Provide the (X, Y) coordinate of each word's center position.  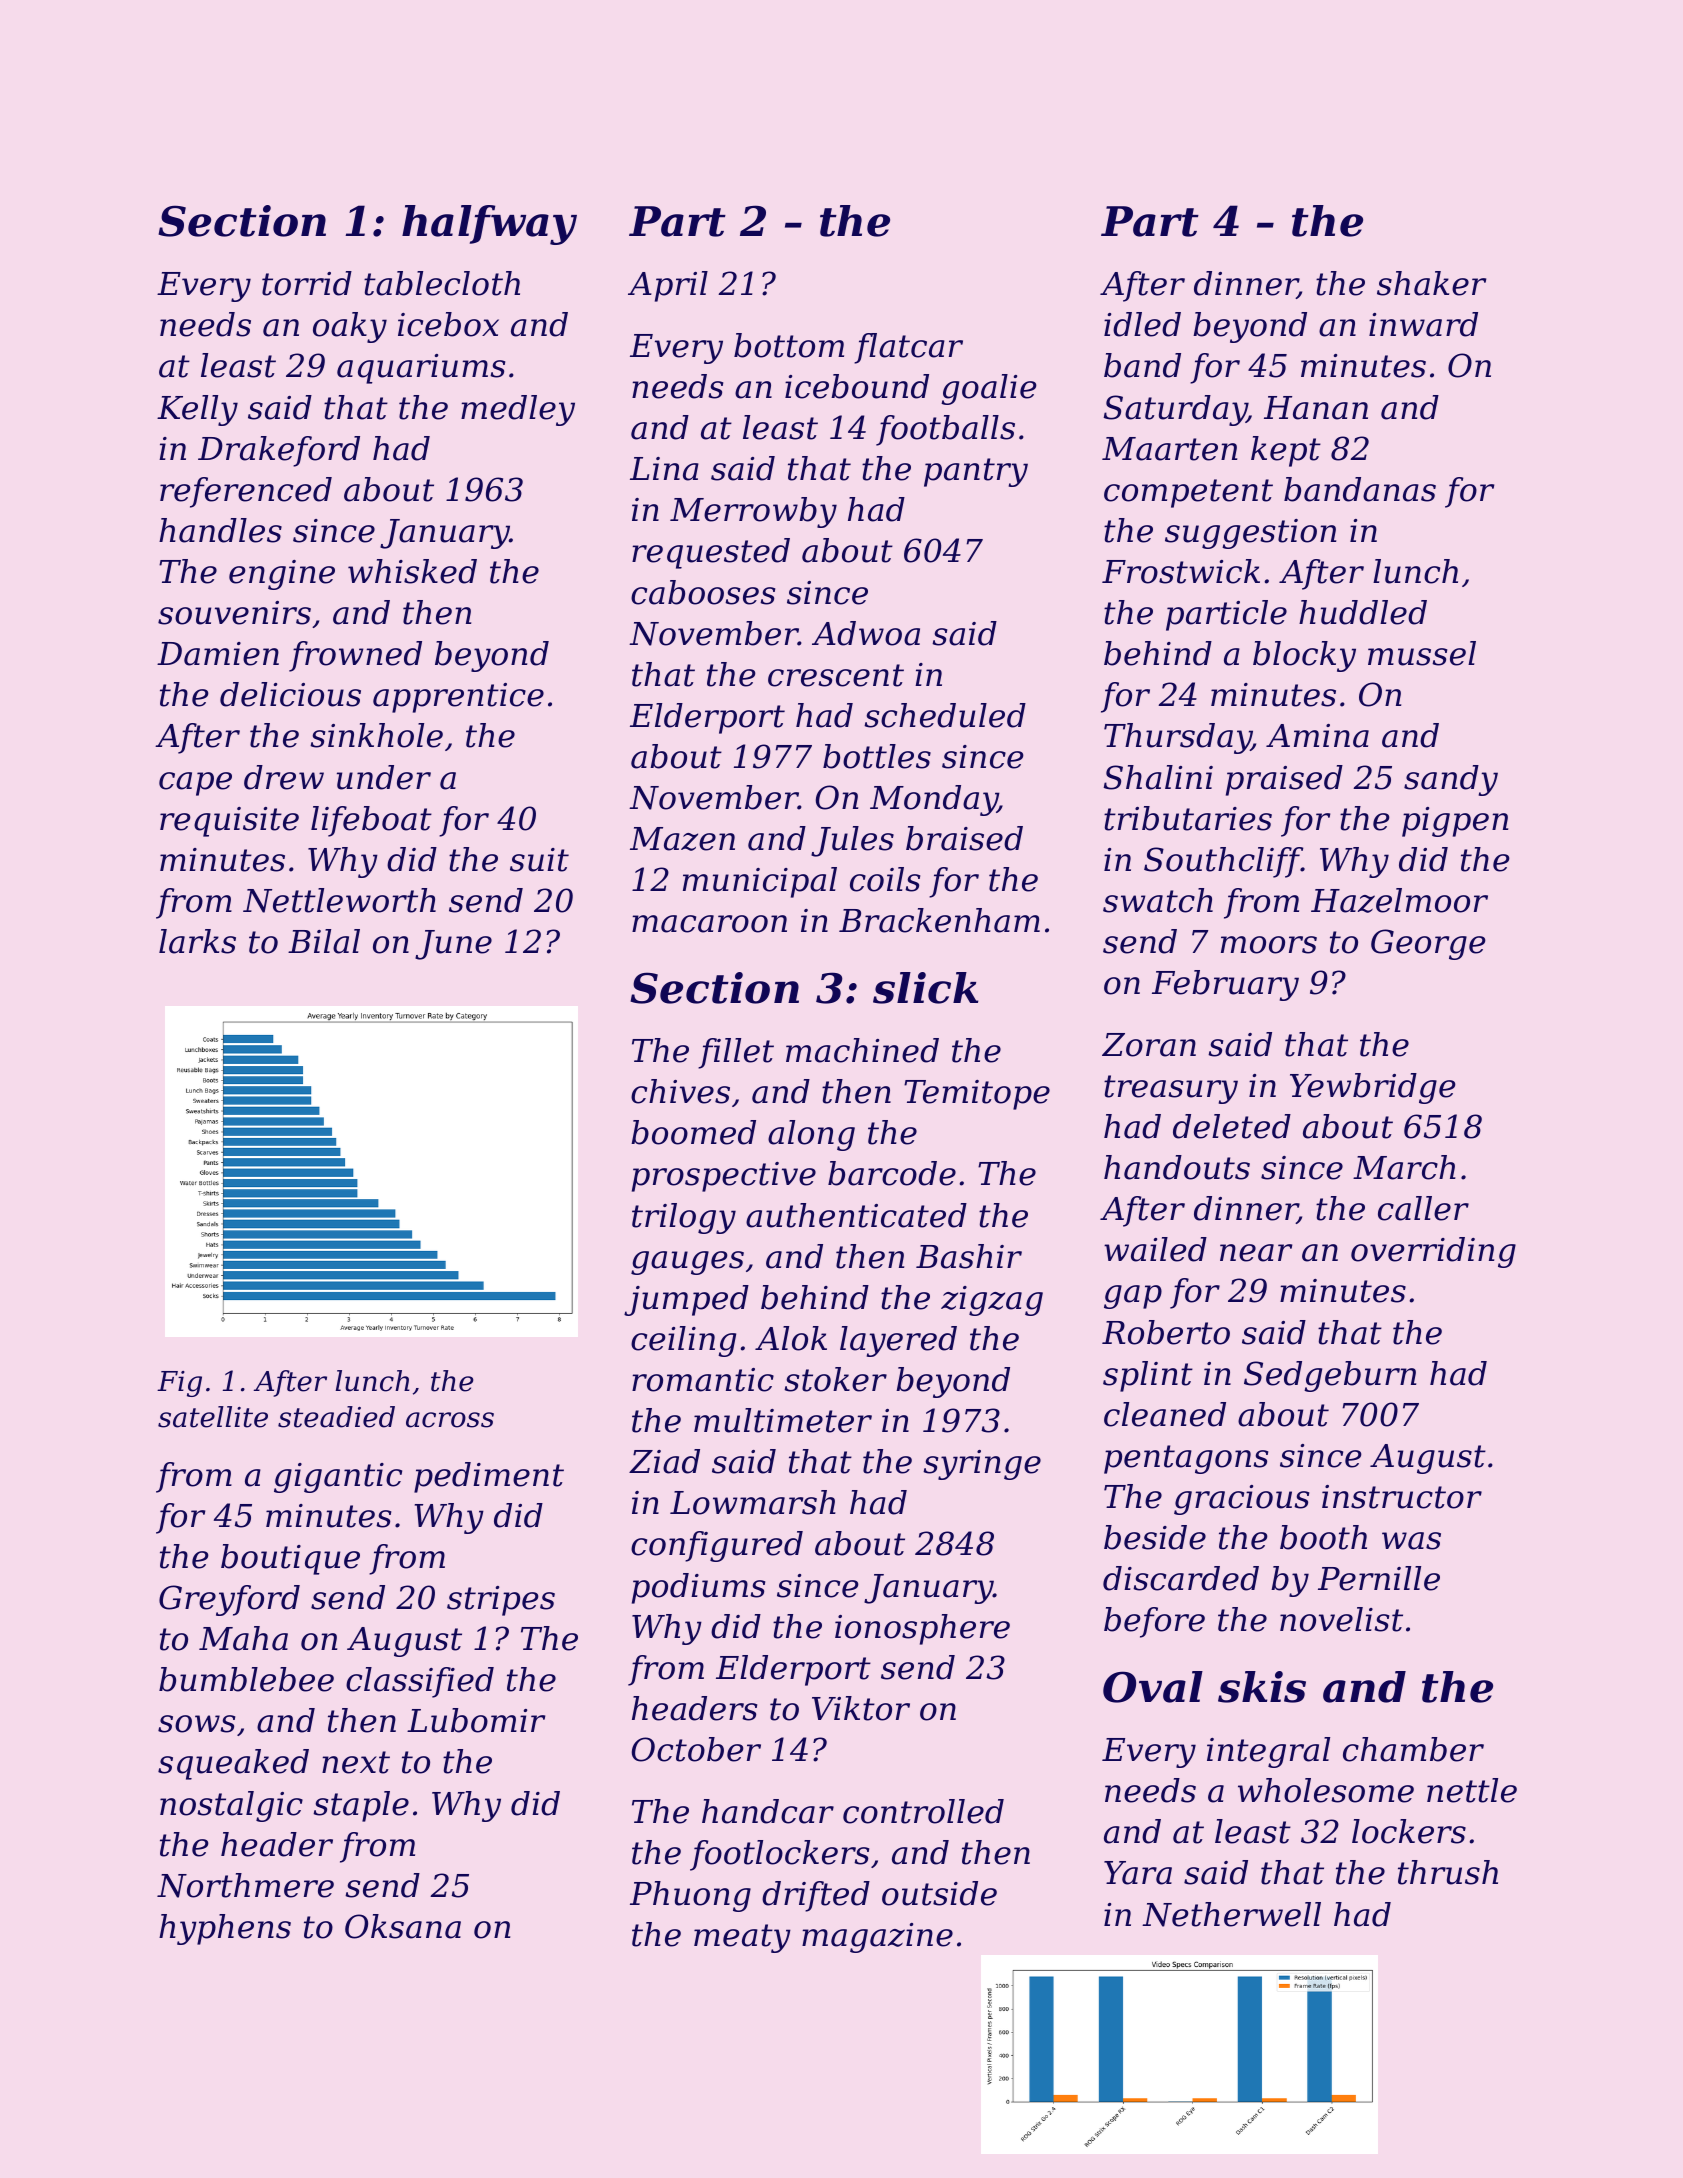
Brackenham (939, 920)
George (1428, 944)
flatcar (908, 348)
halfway (489, 225)
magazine (877, 1938)
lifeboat (371, 821)
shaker (1431, 283)
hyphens (225, 1929)
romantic (703, 1380)
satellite (213, 1417)
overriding (1433, 1252)
